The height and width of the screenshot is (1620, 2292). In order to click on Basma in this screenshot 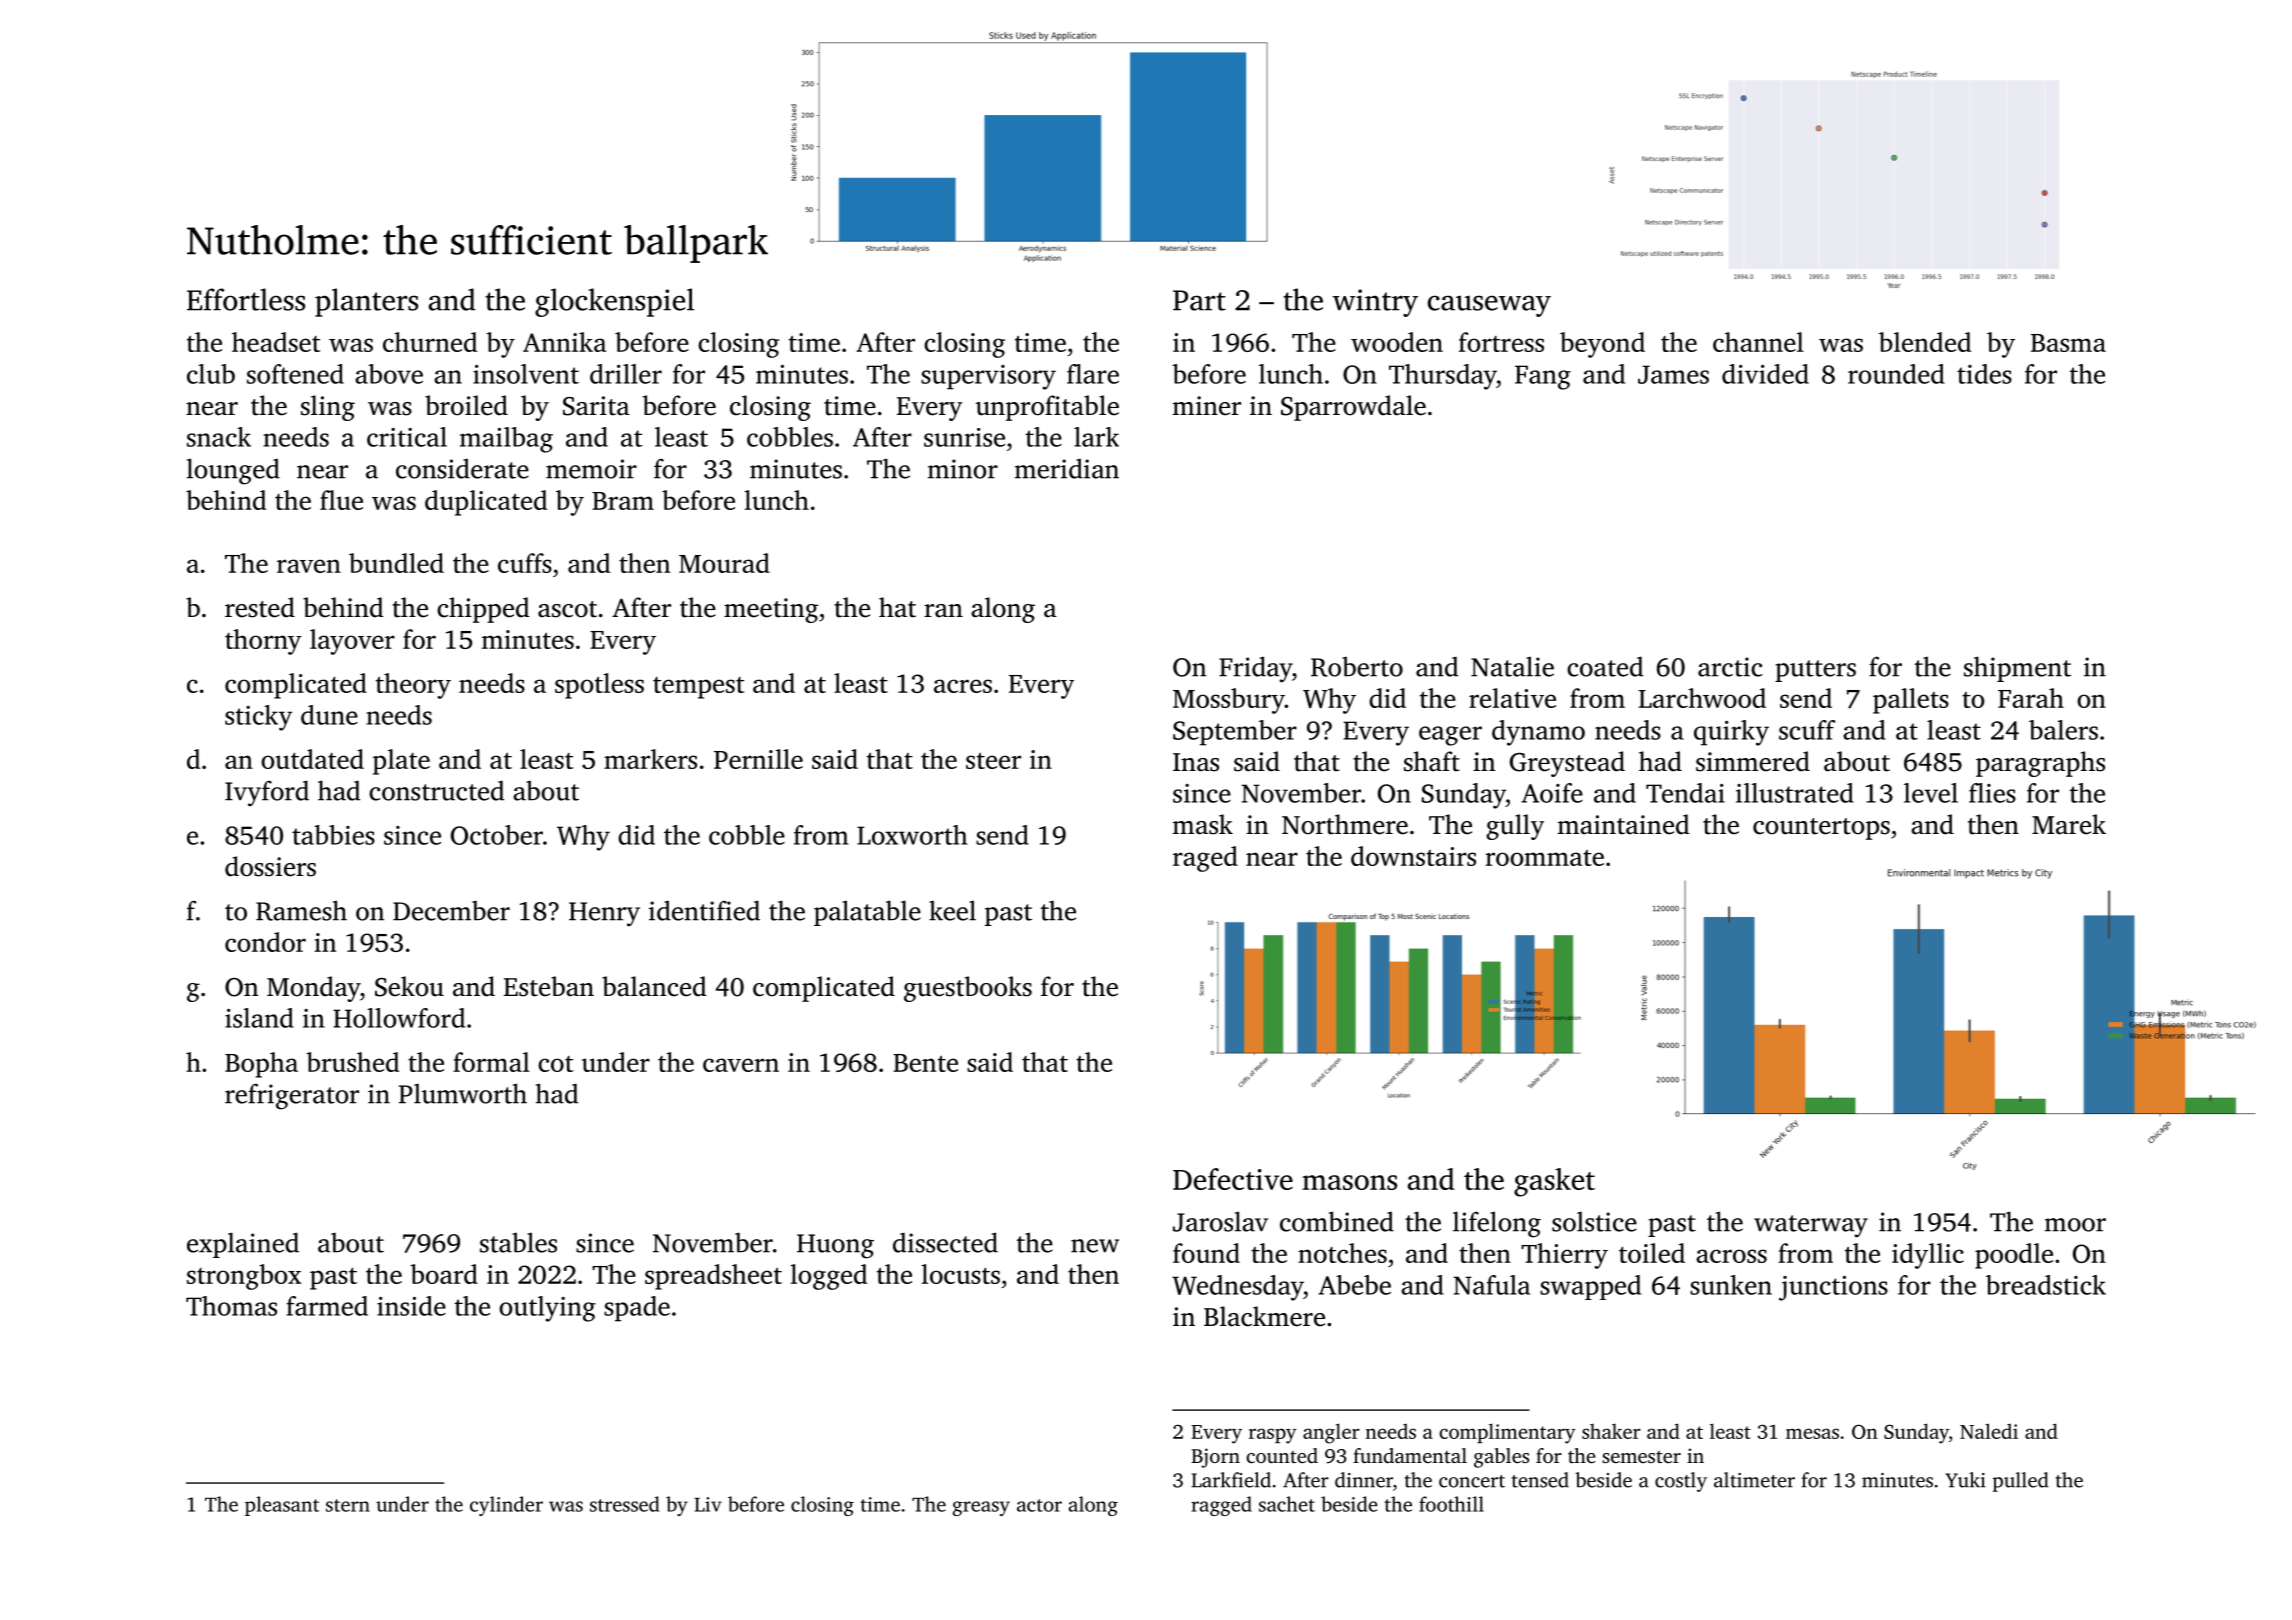, I will do `click(2068, 343)`.
